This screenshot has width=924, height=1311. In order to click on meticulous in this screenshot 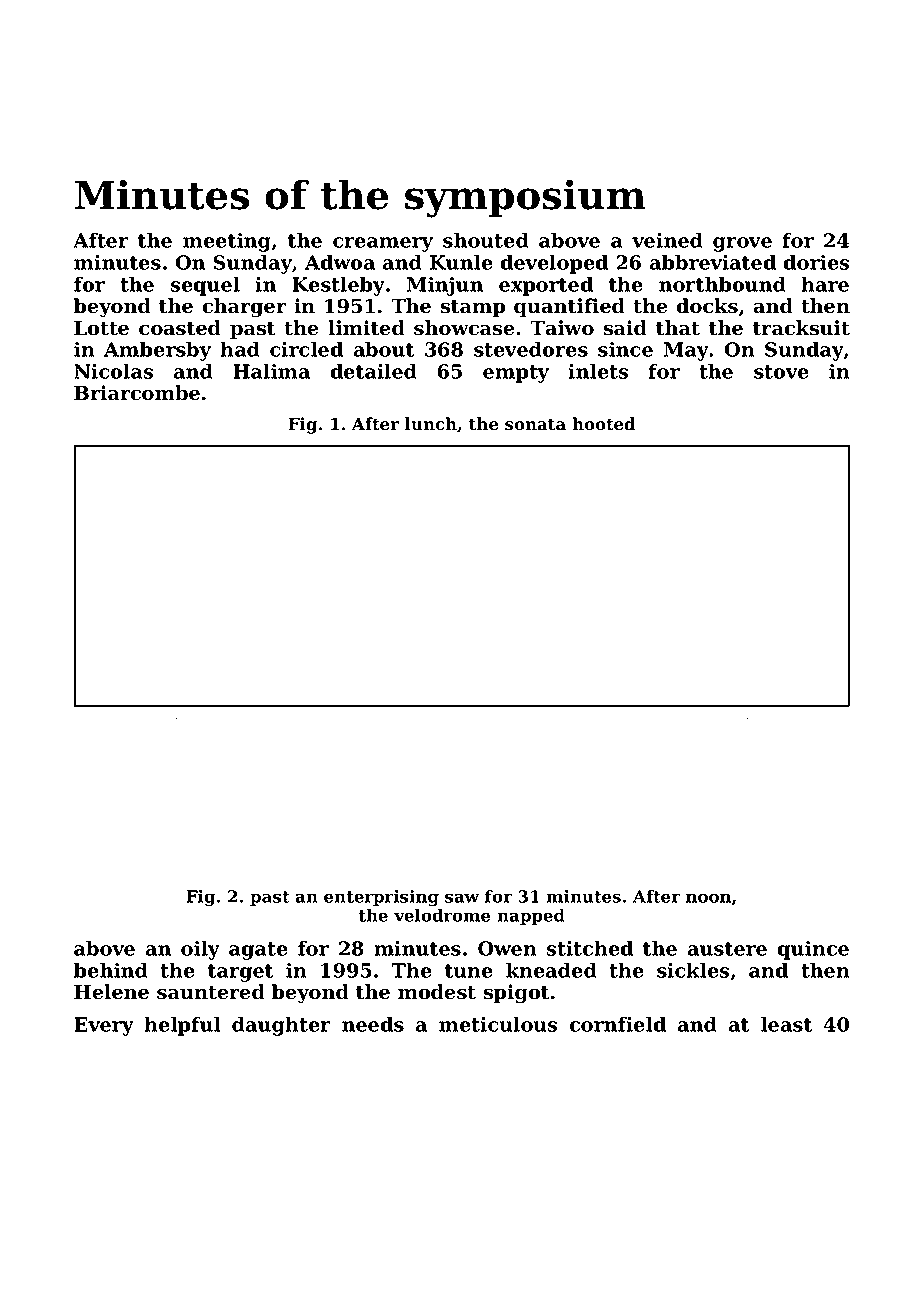, I will do `click(498, 1024)`.
